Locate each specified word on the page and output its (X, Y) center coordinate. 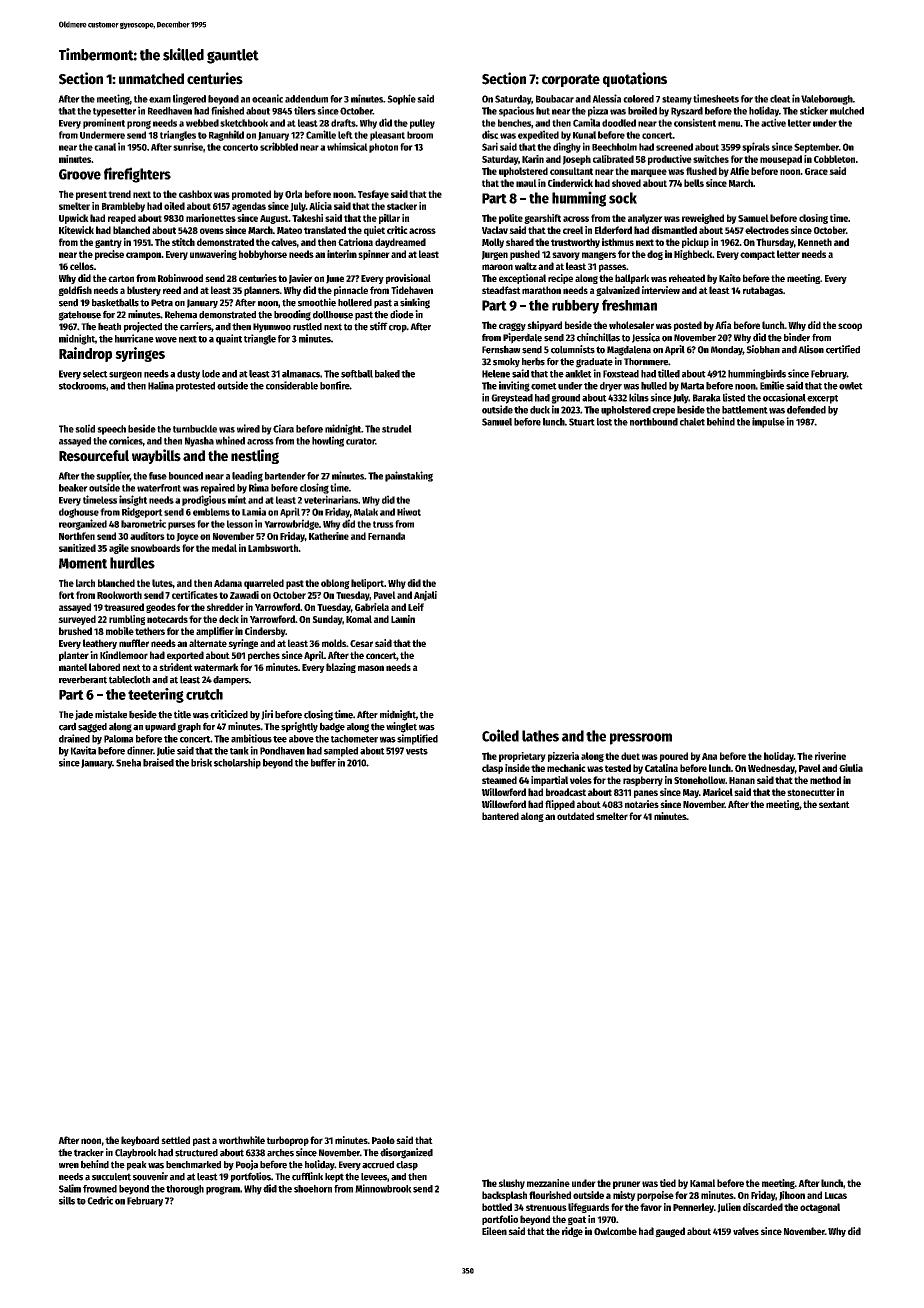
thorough (185, 1190)
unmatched (151, 79)
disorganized (406, 1153)
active (773, 122)
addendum (306, 99)
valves (746, 1231)
